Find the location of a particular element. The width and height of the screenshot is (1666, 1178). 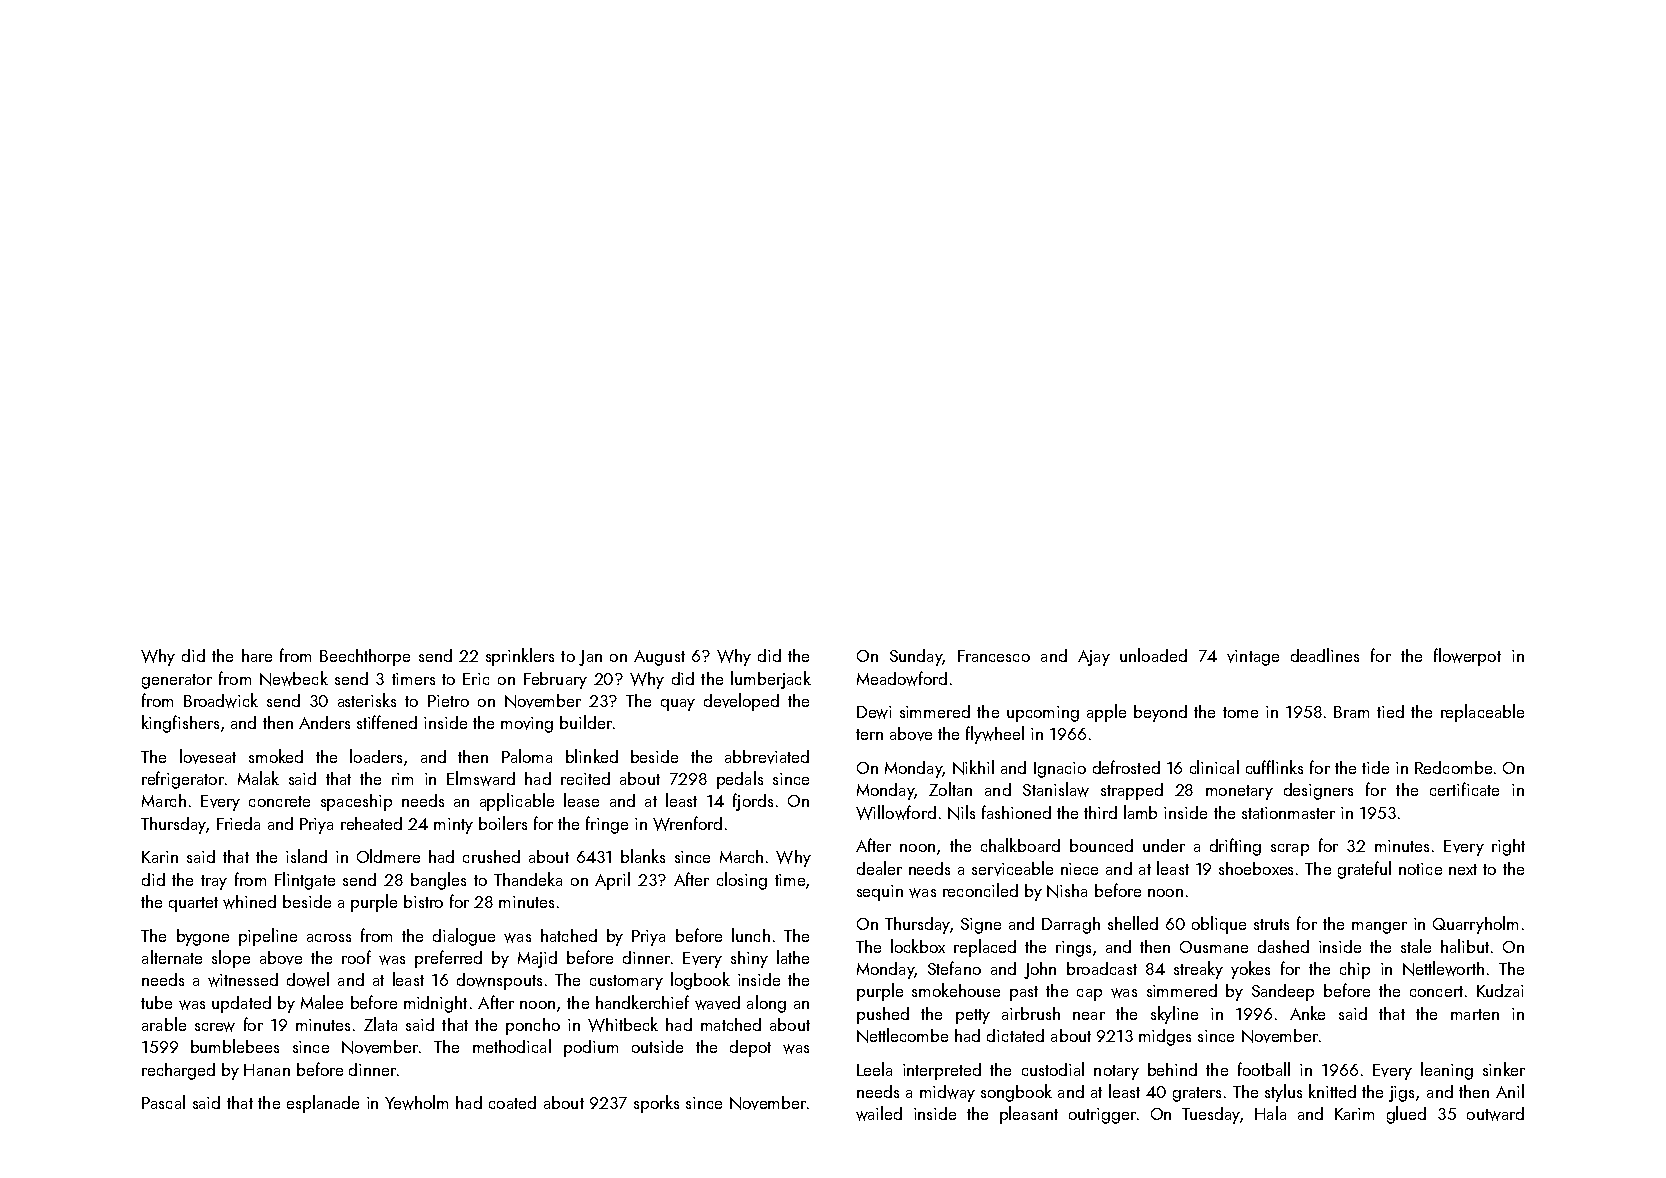

smoked is located at coordinates (276, 756).
